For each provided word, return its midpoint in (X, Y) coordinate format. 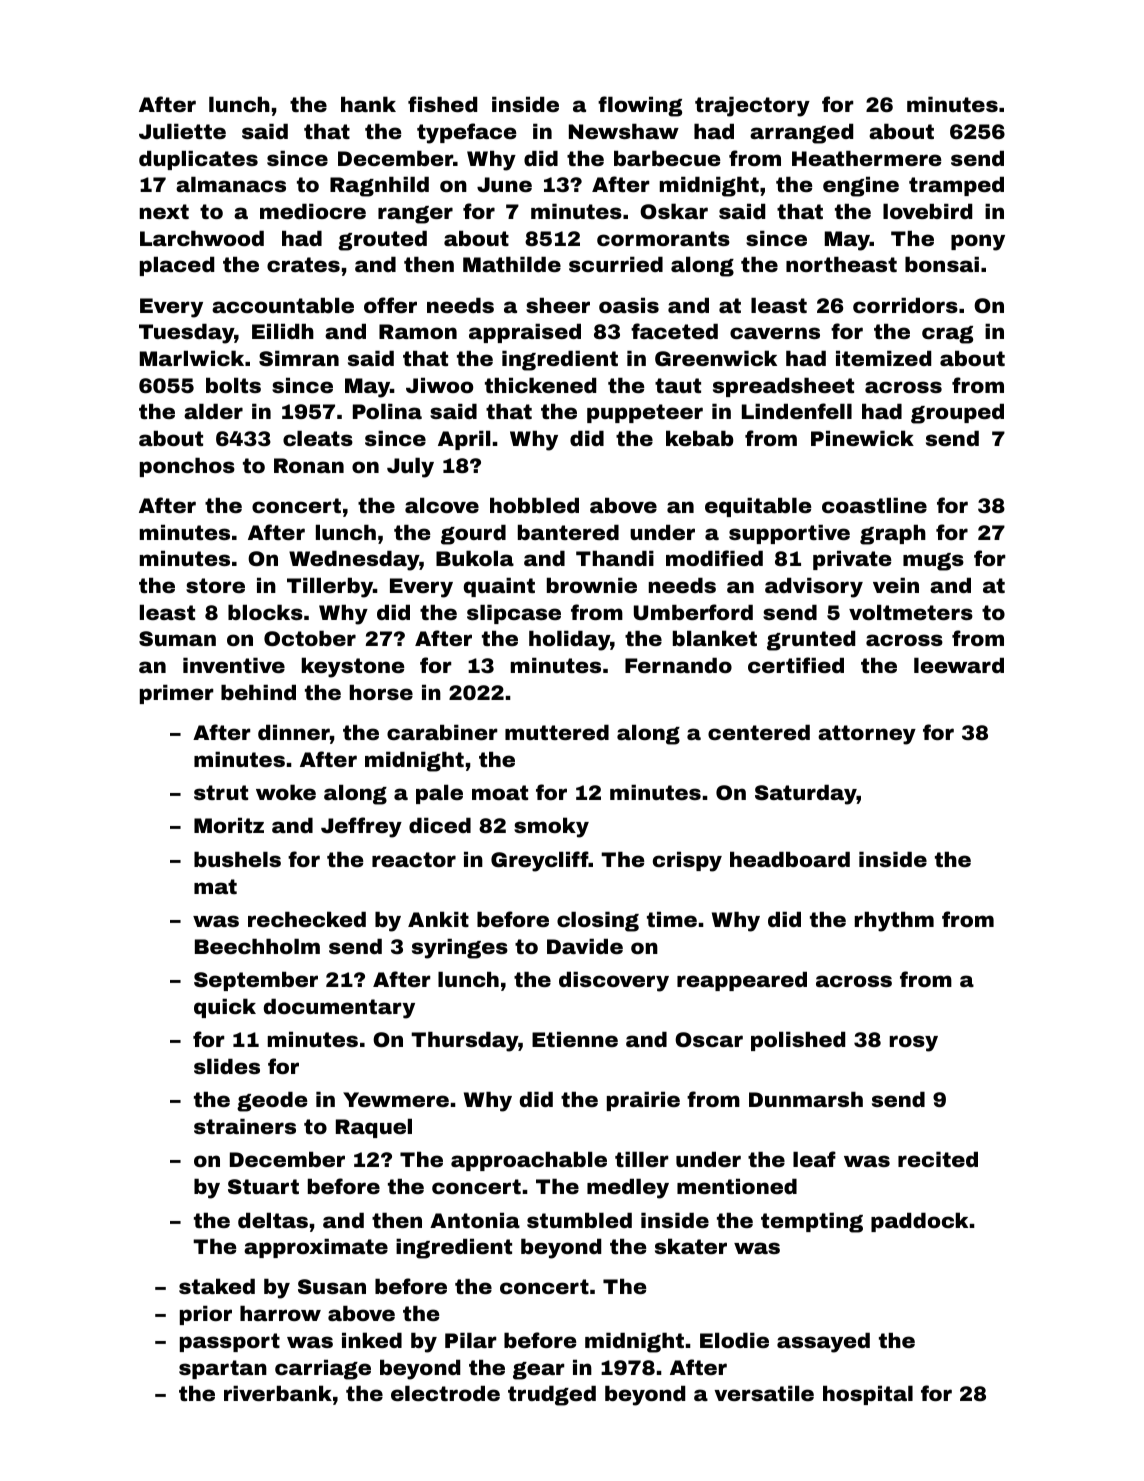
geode (272, 1101)
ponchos (187, 467)
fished (442, 104)
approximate (316, 1248)
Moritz (229, 825)
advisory (814, 587)
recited (938, 1159)
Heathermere (867, 158)
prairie (643, 1101)
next (164, 211)
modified (714, 558)
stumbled (579, 1220)
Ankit (438, 919)
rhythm (894, 921)
